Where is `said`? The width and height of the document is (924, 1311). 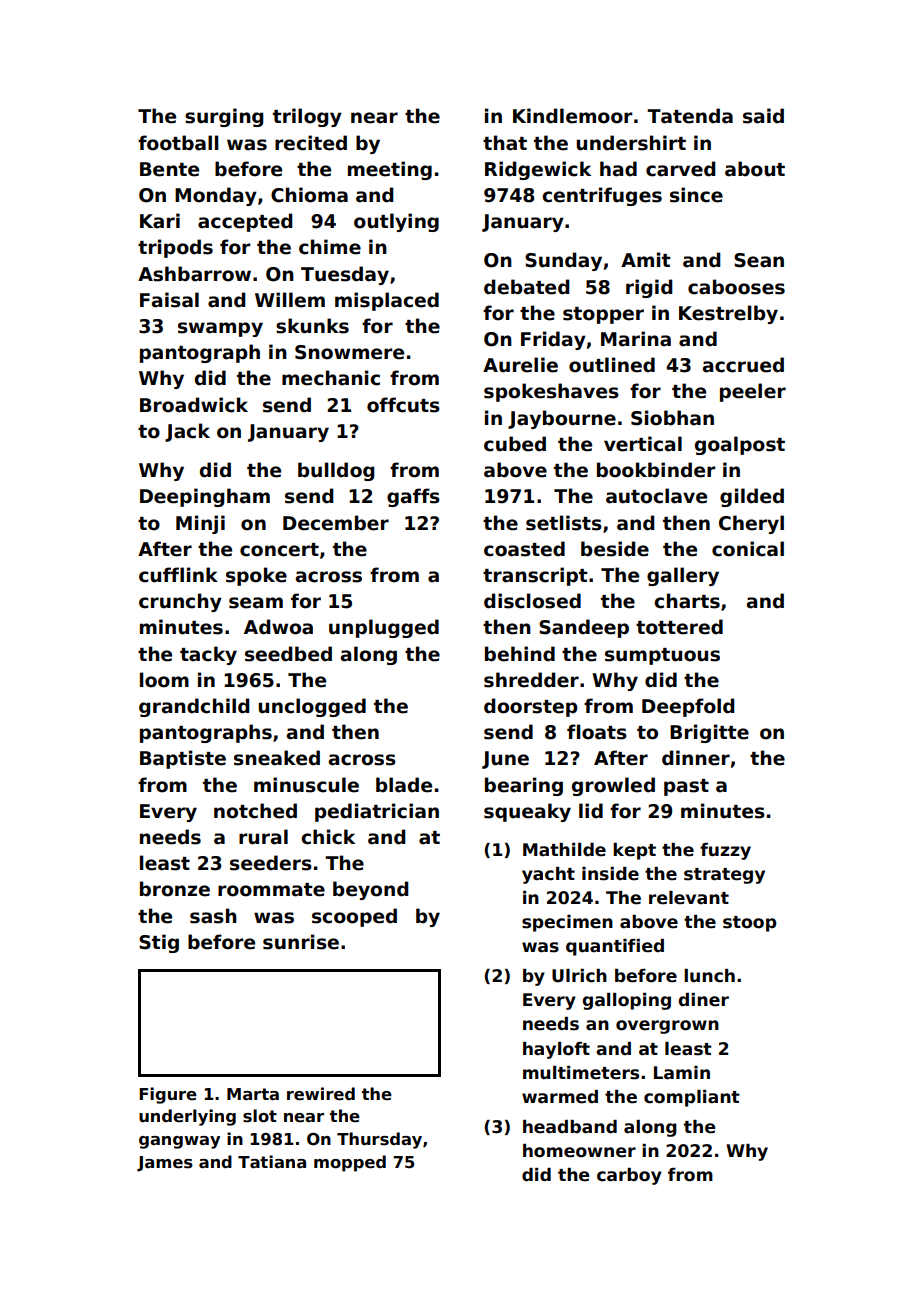
said is located at coordinates (763, 116).
